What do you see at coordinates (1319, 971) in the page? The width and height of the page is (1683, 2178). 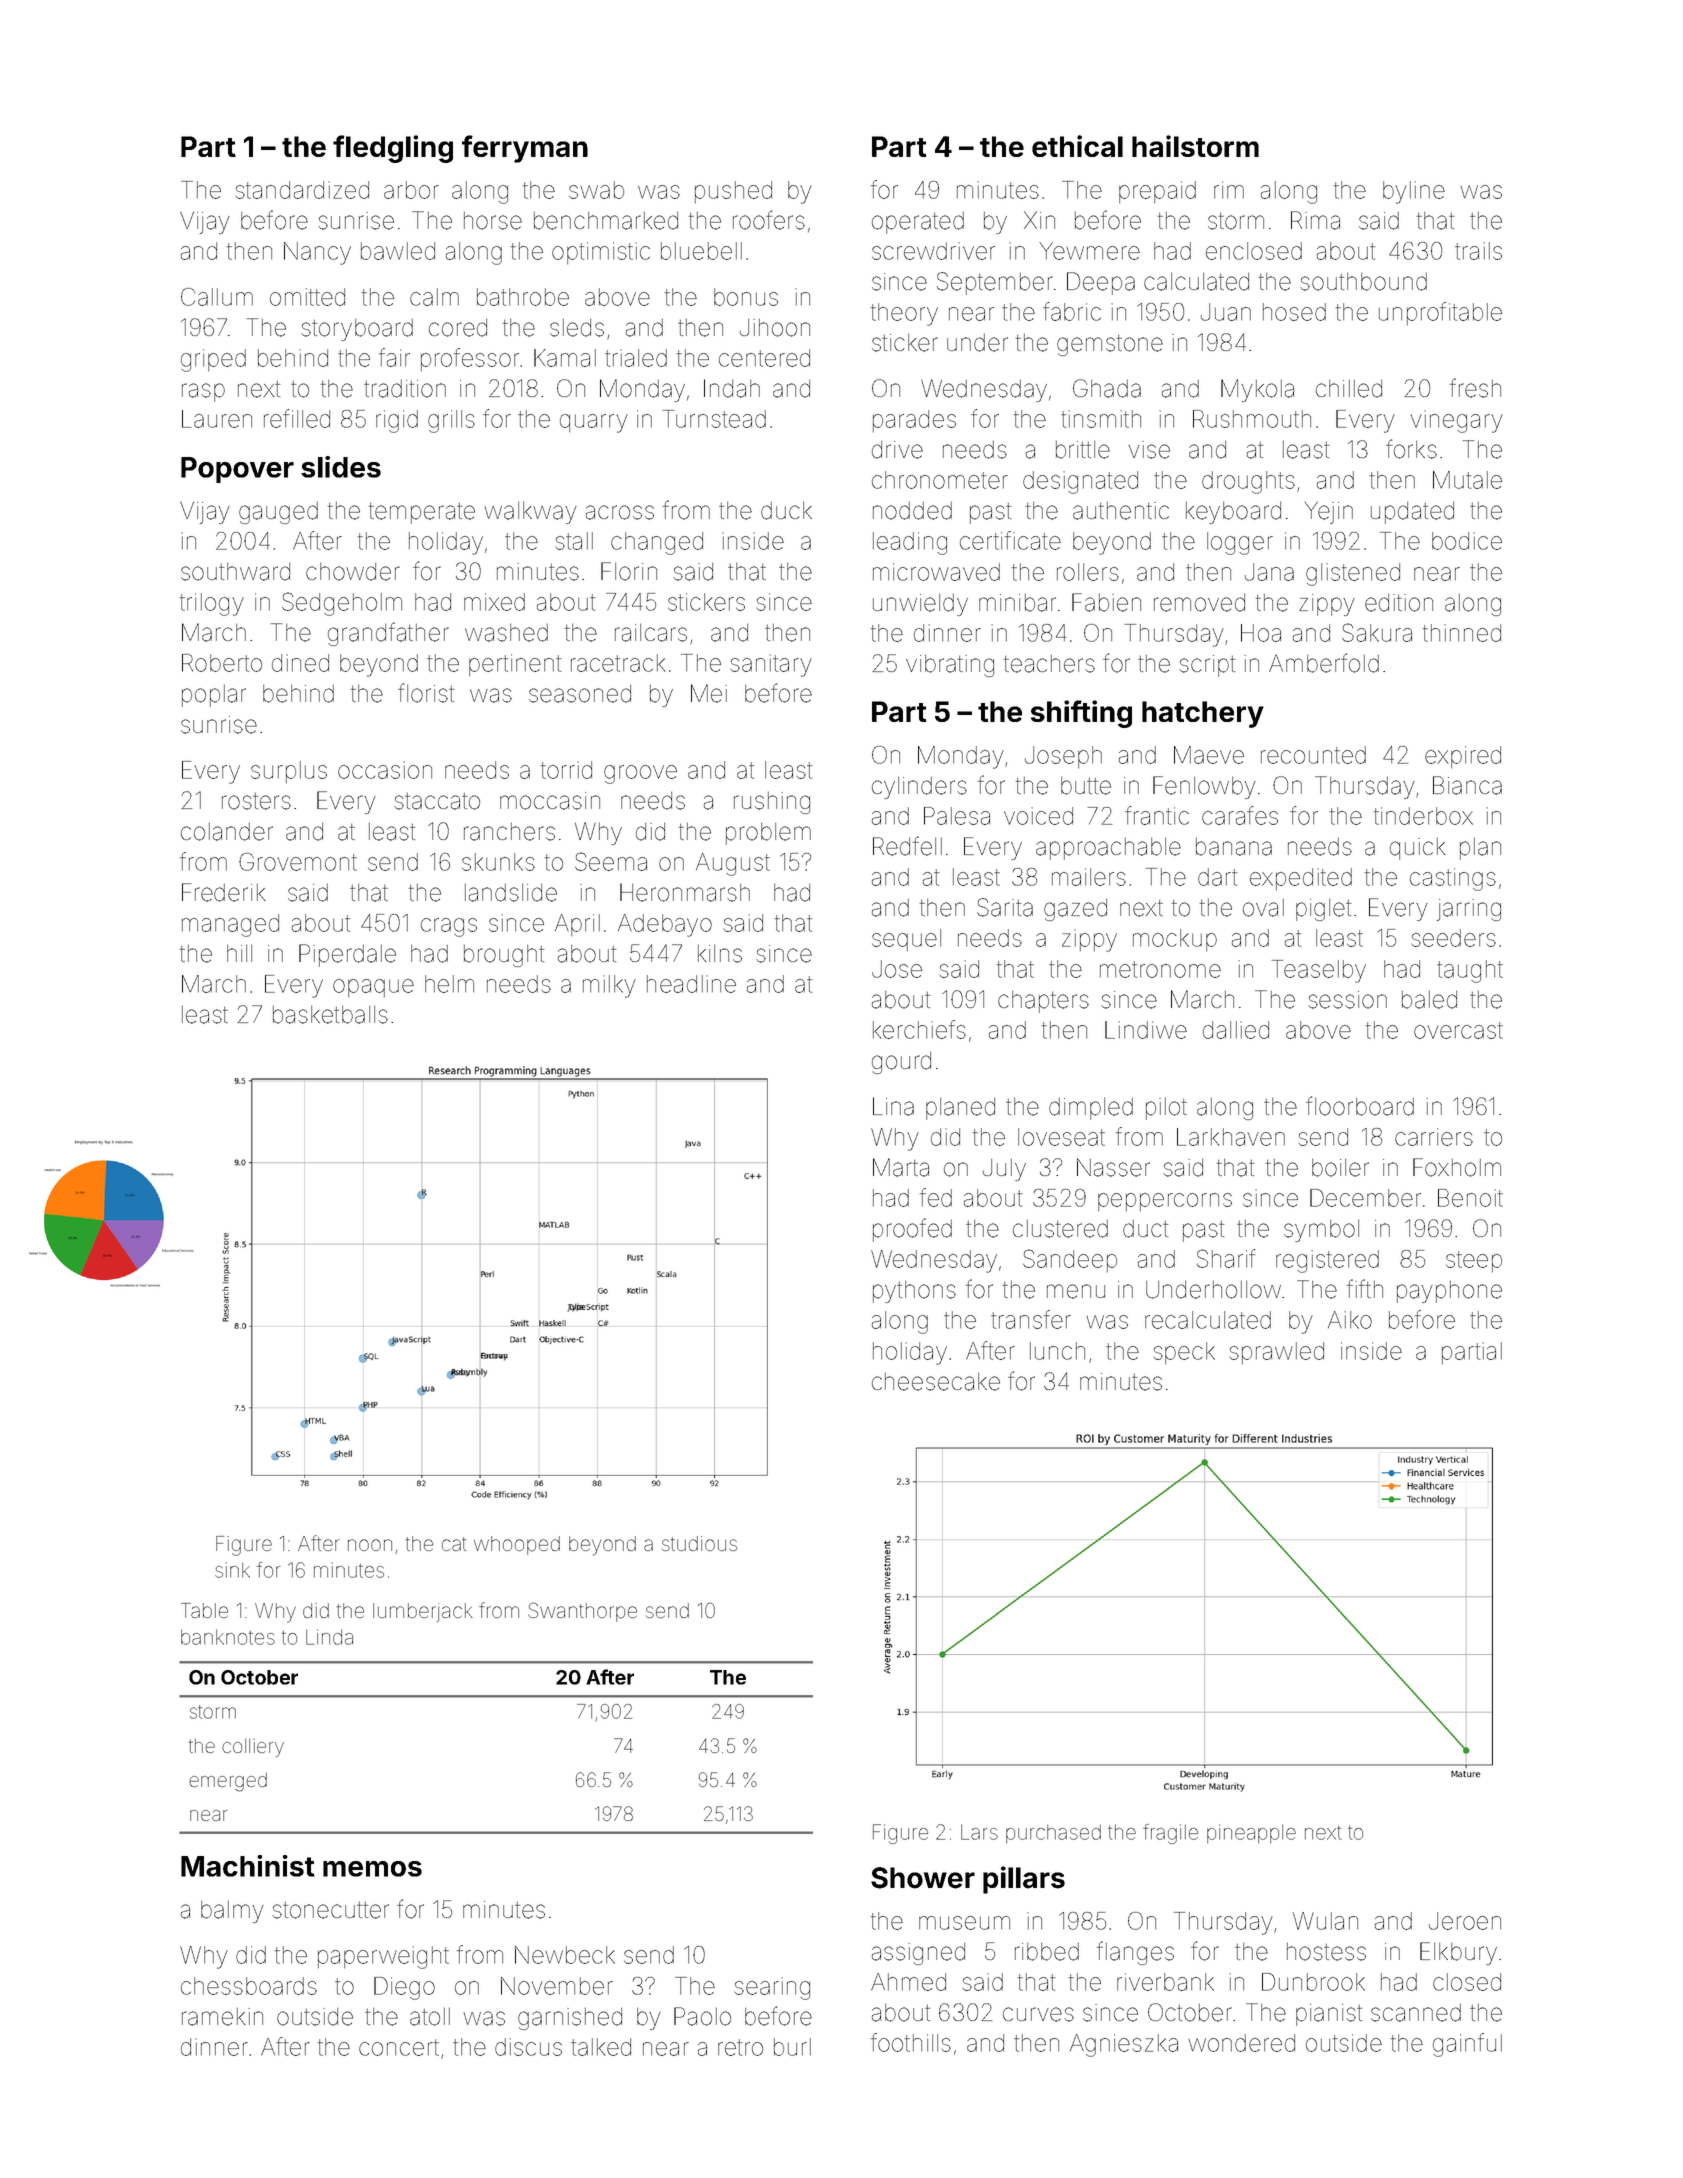 I see `Teaselby` at bounding box center [1319, 971].
